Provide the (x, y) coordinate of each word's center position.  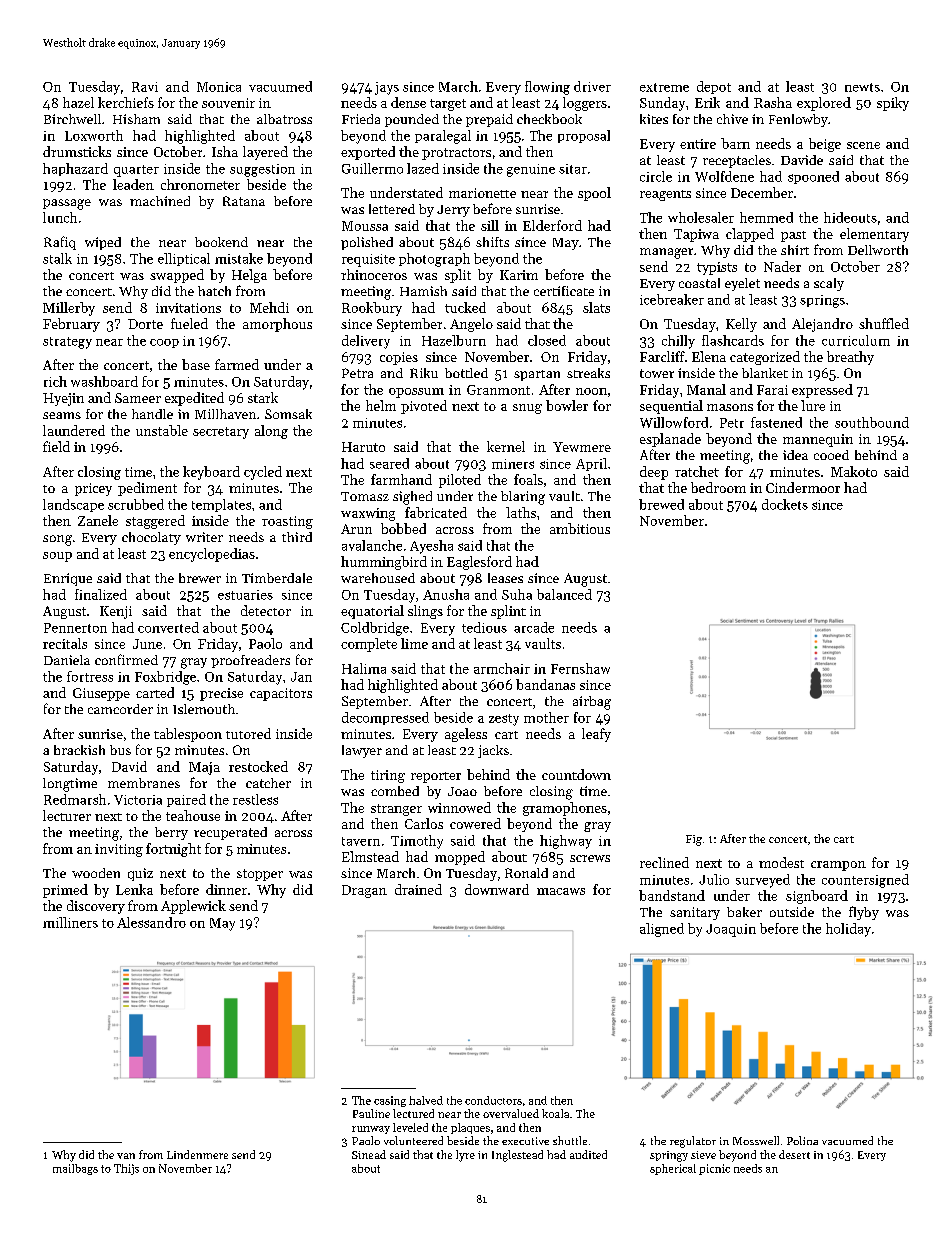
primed (65, 891)
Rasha (773, 102)
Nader (782, 266)
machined (160, 201)
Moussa (365, 226)
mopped (460, 858)
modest (781, 862)
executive (525, 1141)
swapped (177, 276)
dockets (785, 504)
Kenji (116, 612)
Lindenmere (197, 1154)
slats (596, 307)
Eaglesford (479, 563)
